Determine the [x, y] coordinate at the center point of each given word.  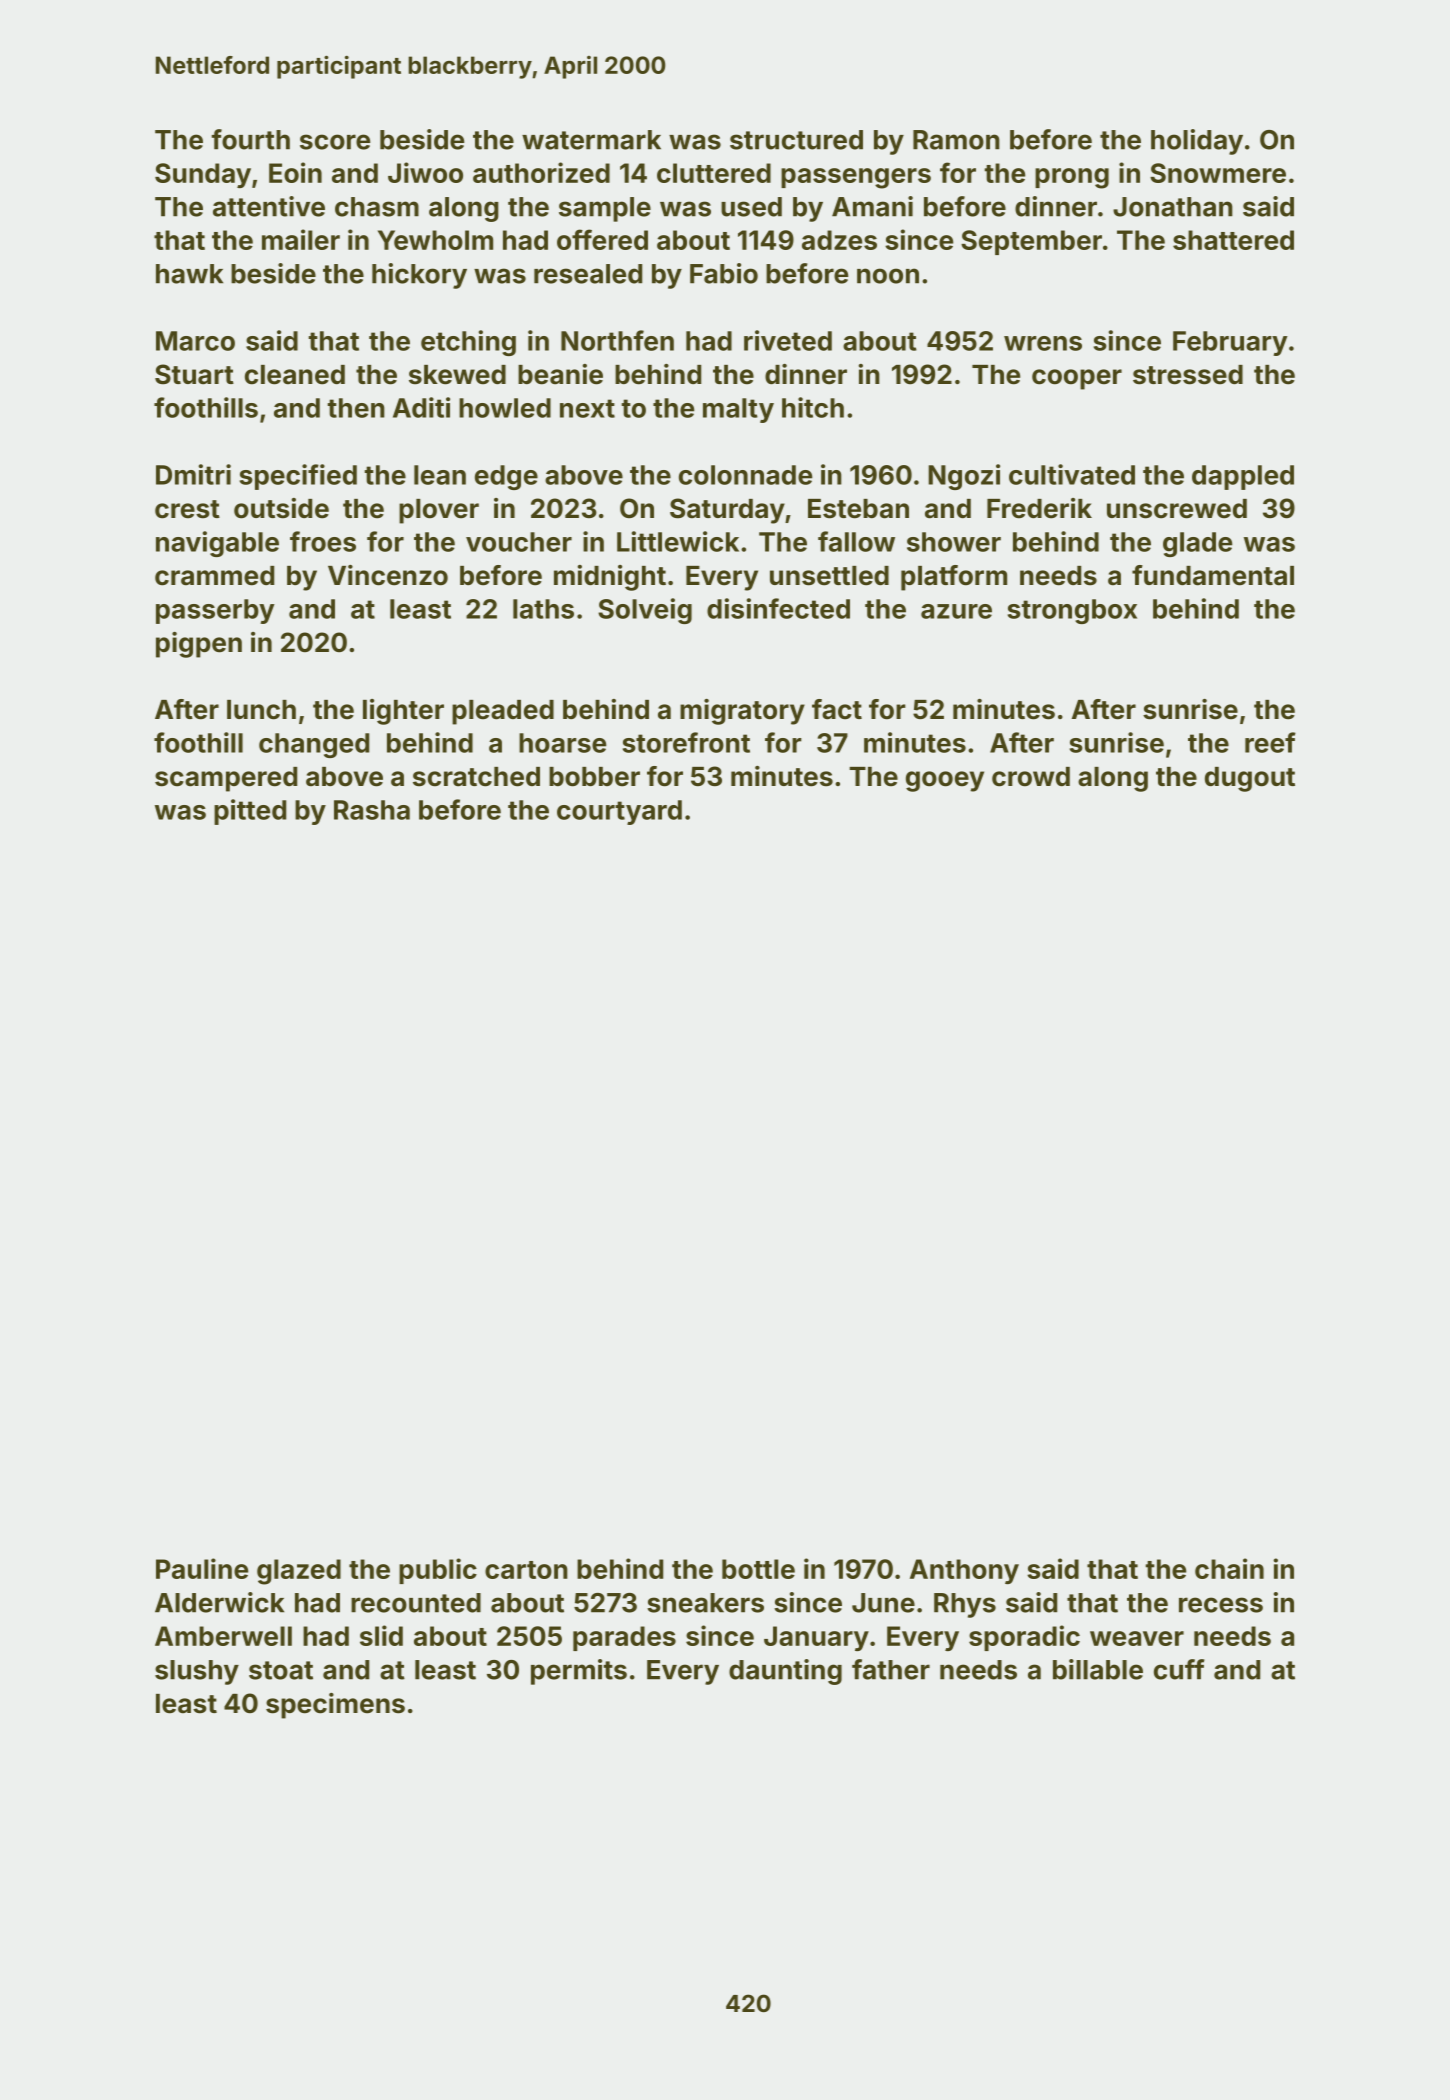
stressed [1188, 375]
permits [579, 1672]
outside [281, 508]
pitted [250, 812]
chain [1229, 1568]
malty [738, 410]
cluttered [714, 173]
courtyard [619, 812]
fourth [250, 139]
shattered [1233, 240]
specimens [335, 1706]
